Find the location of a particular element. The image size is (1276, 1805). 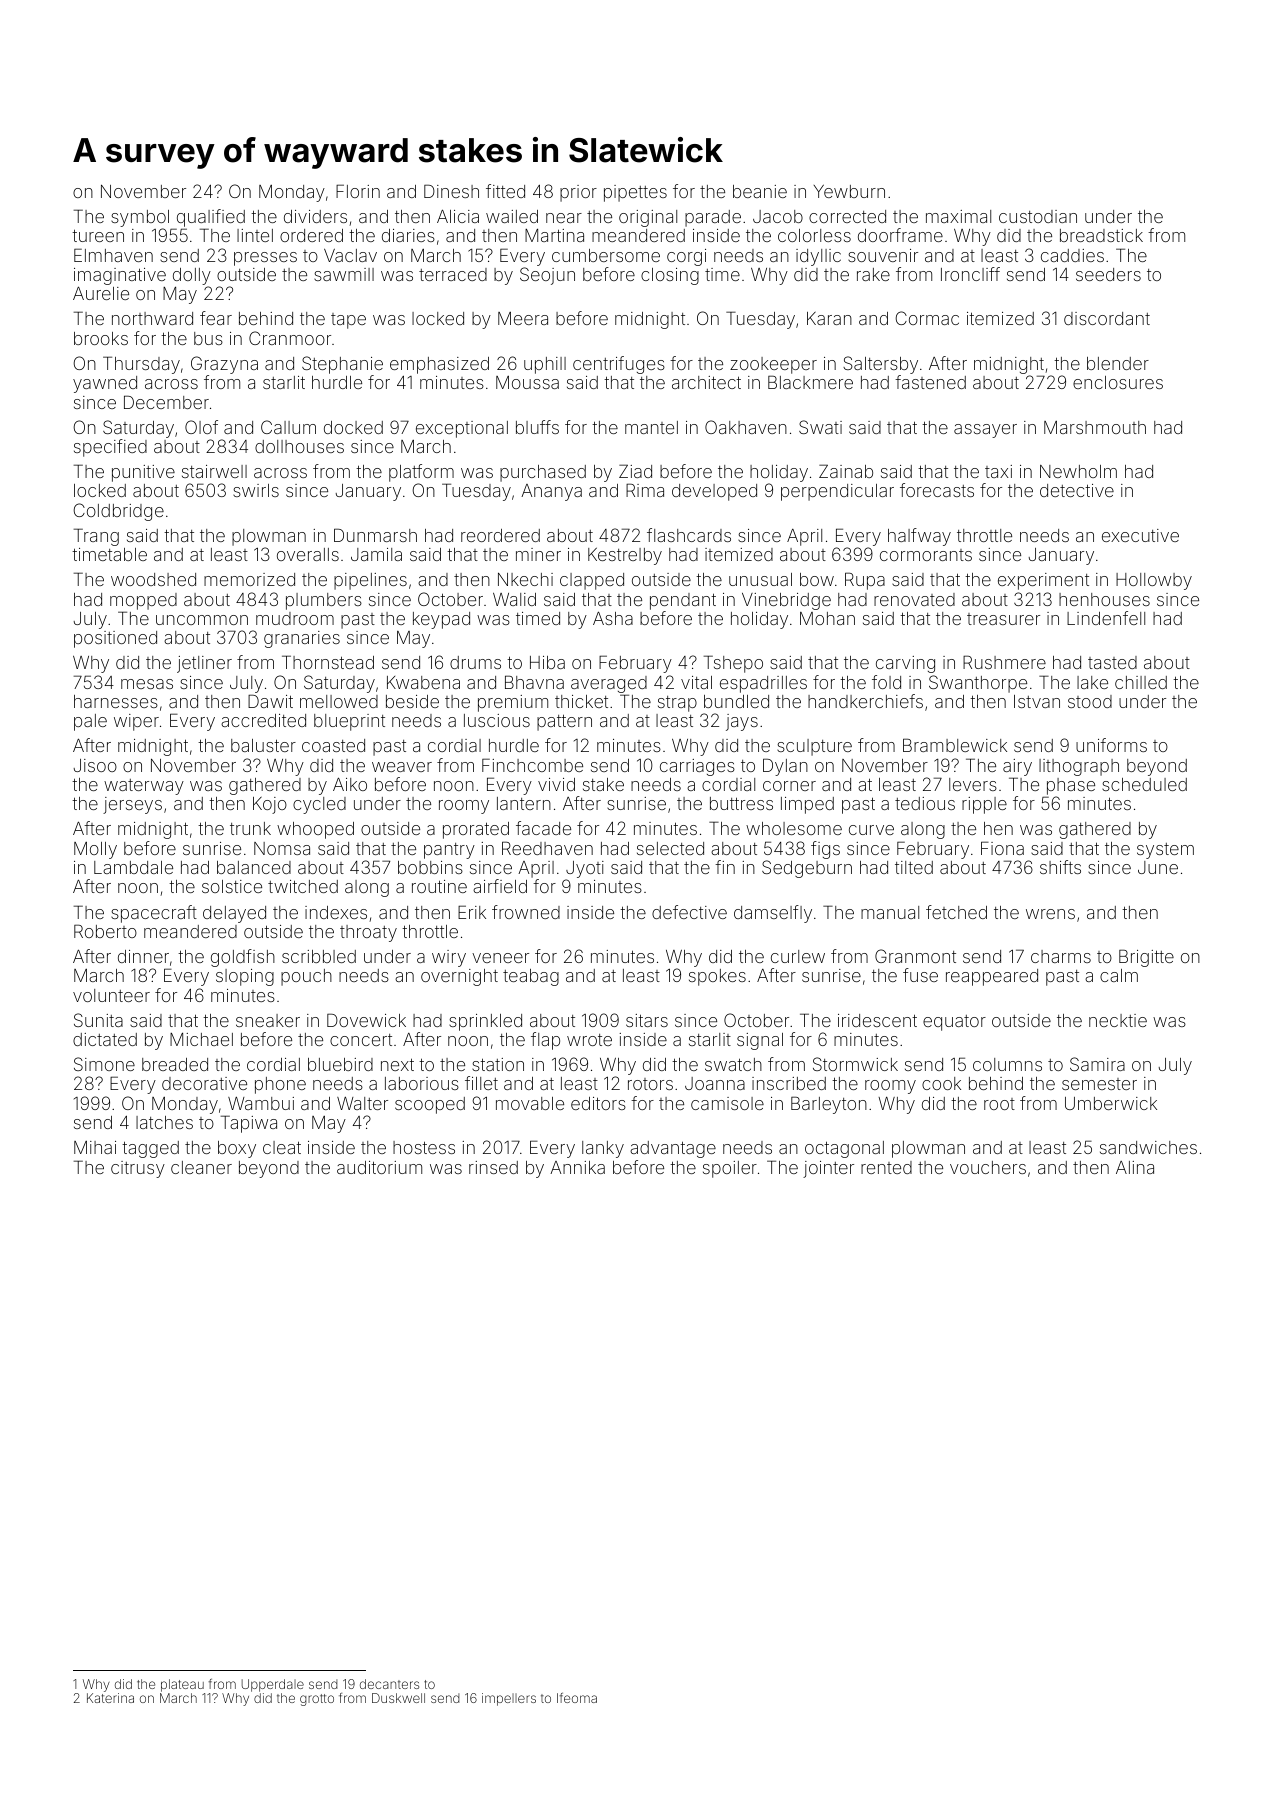

Oakhaven is located at coordinates (746, 427).
